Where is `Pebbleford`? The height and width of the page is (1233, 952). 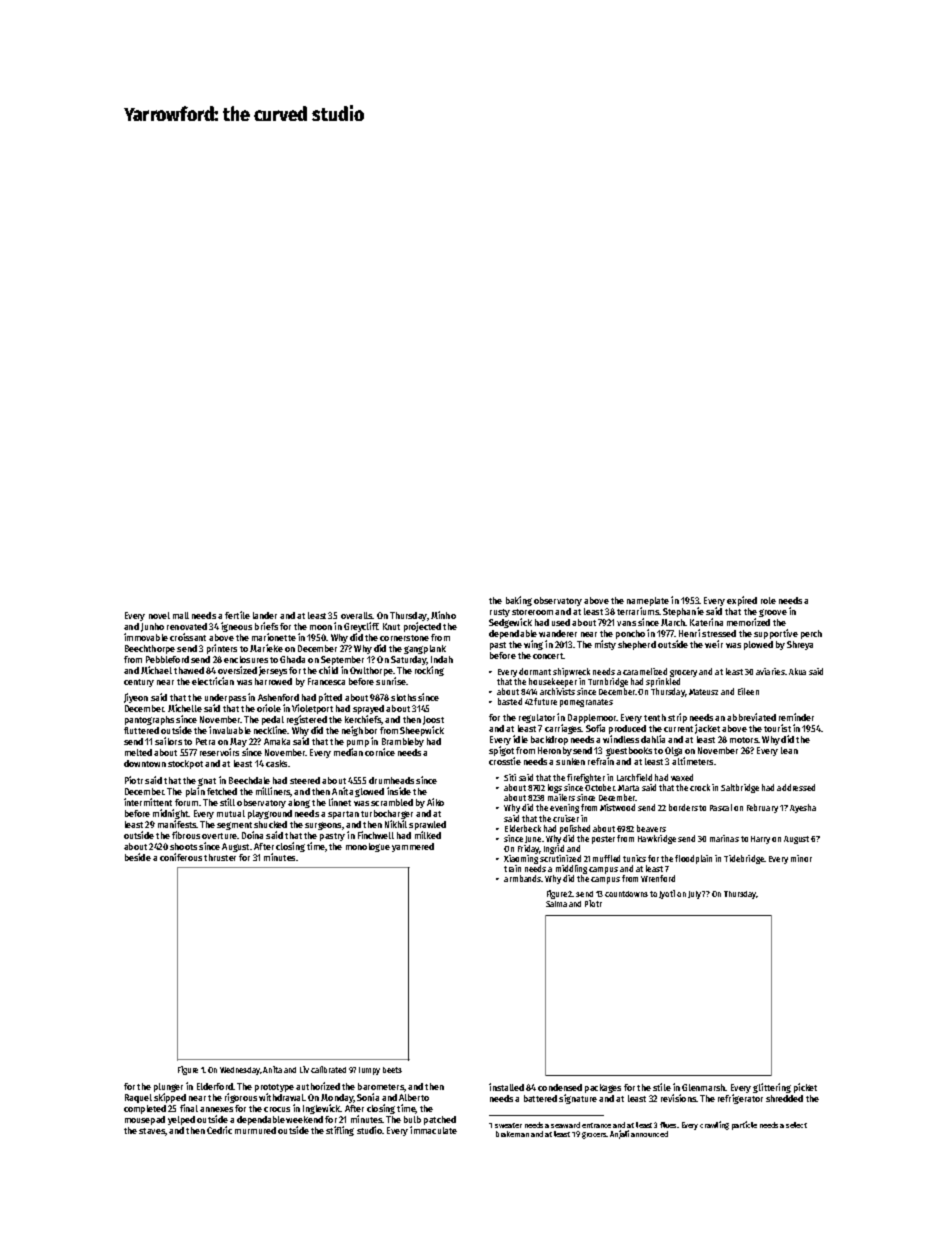 Pebbleford is located at coordinates (167, 659).
